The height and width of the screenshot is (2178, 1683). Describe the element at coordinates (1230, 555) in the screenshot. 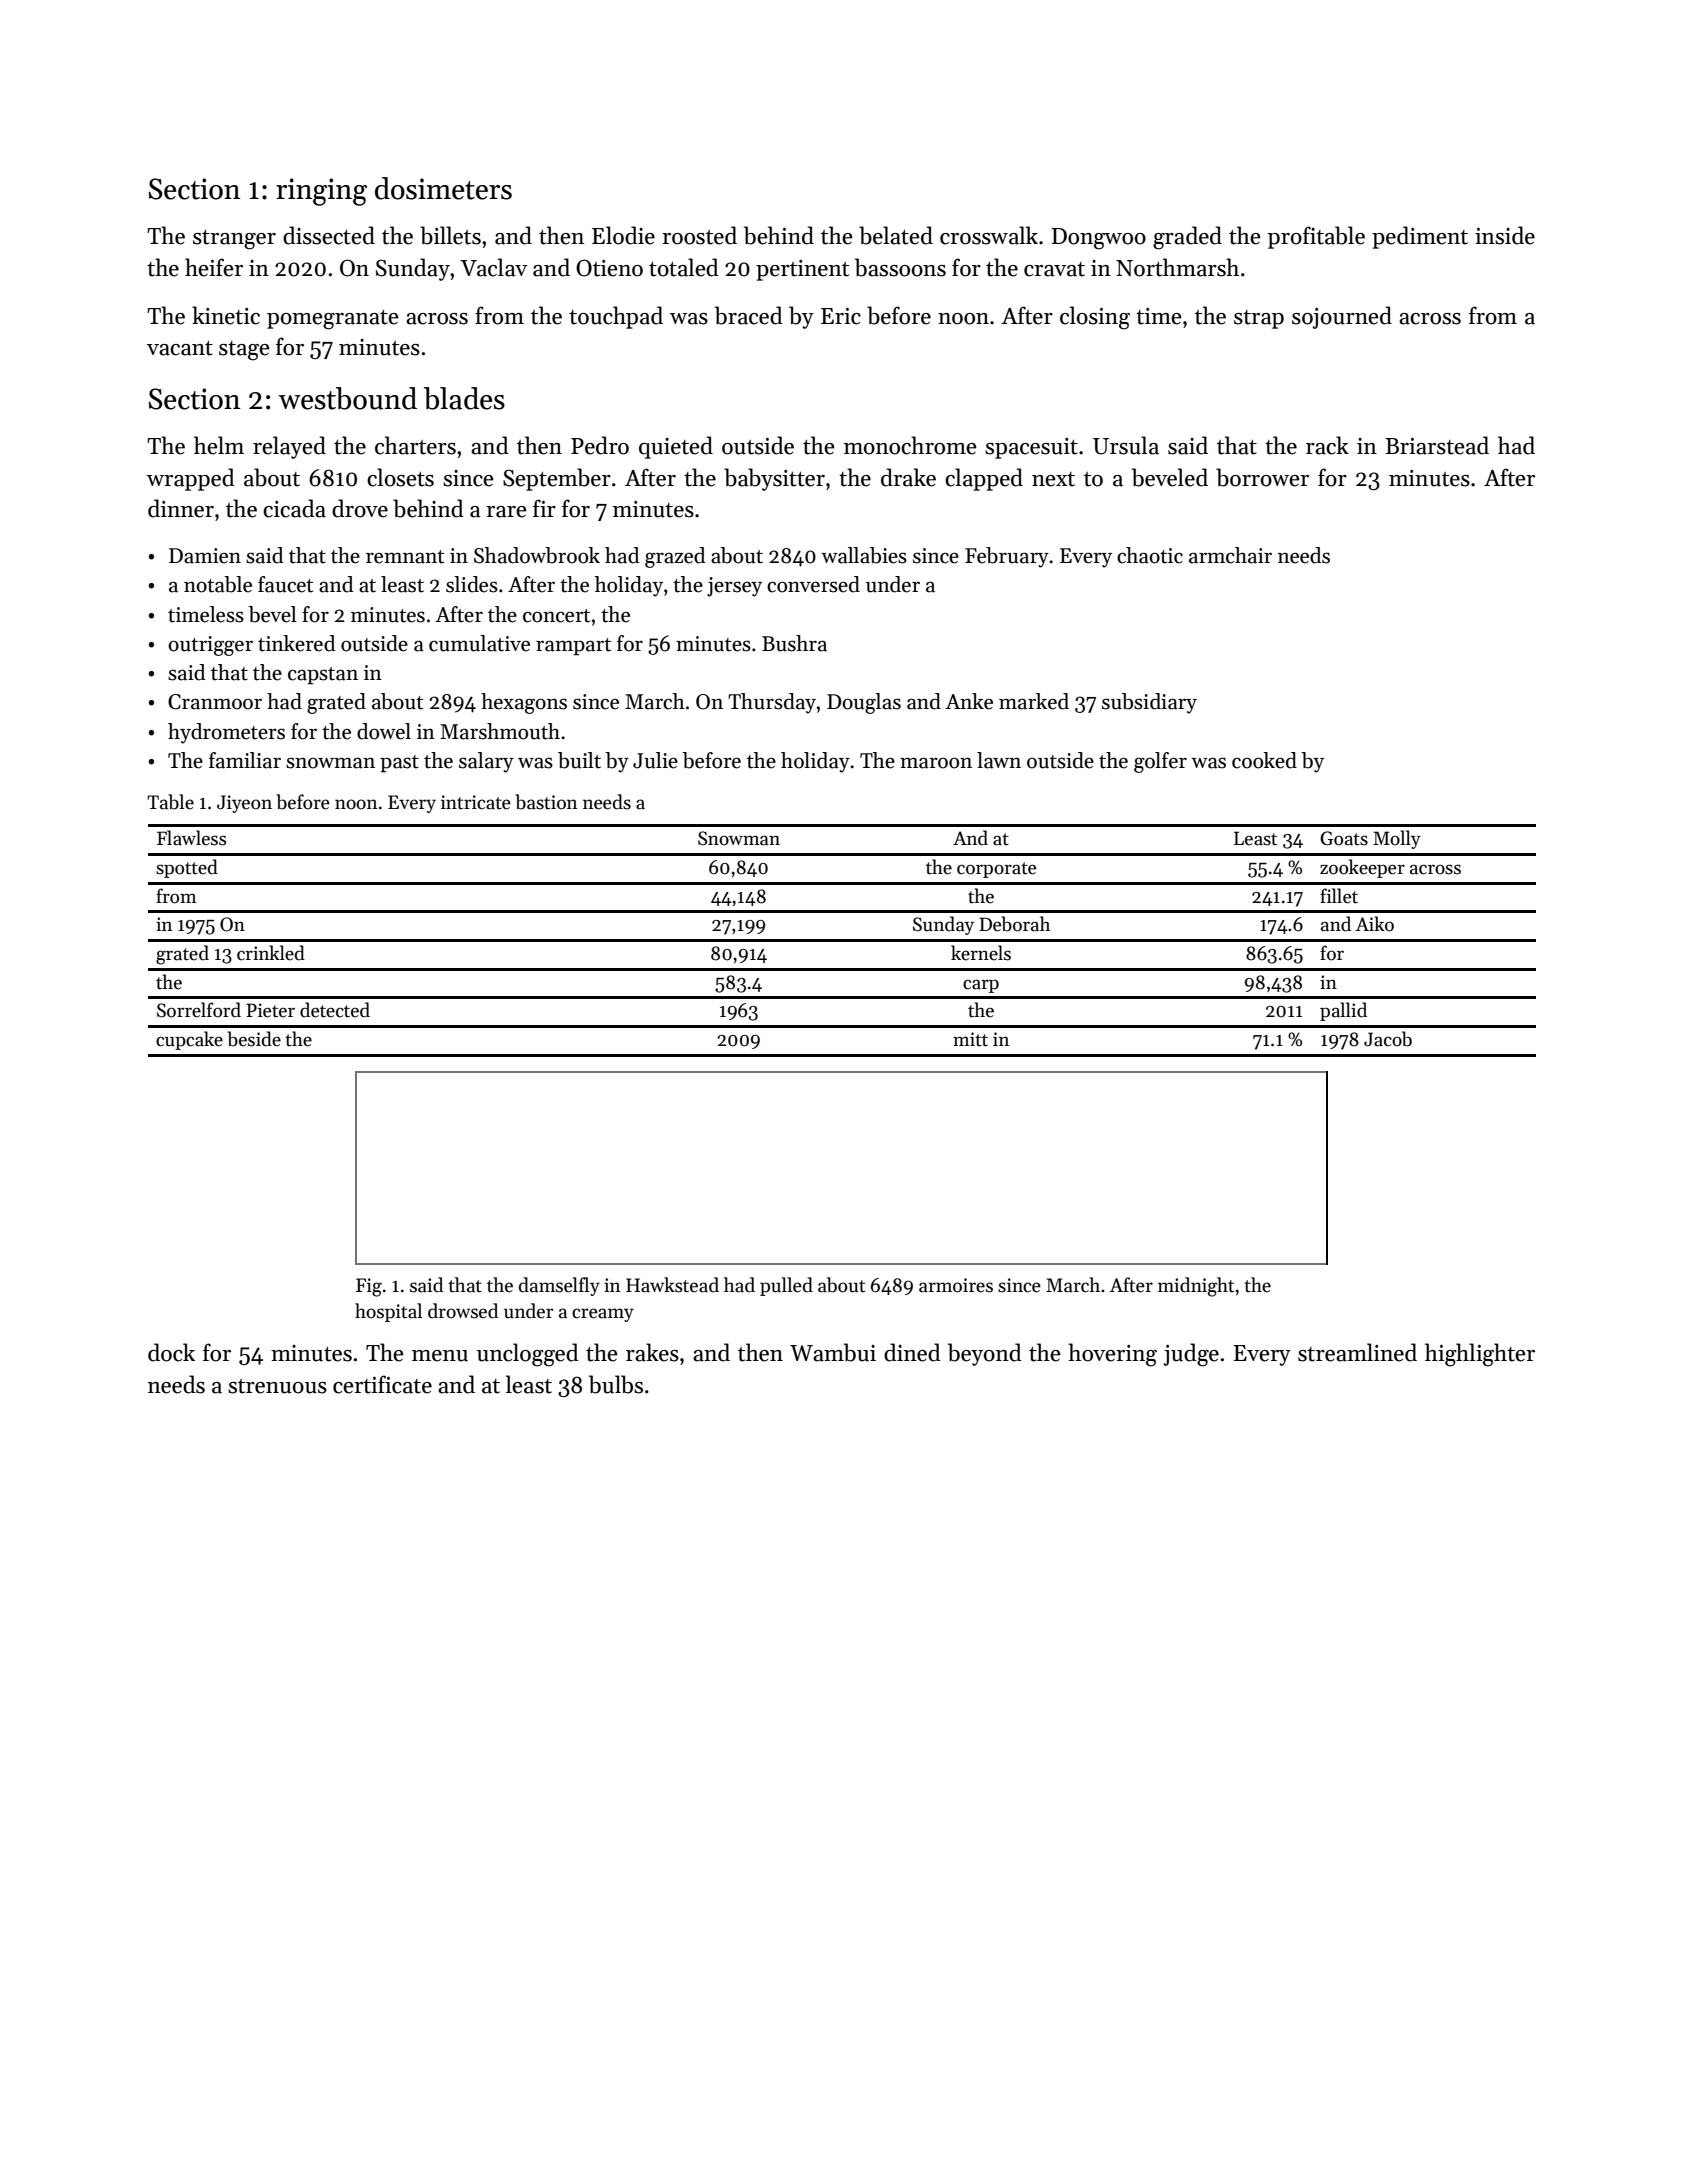

I see `armchair` at that location.
